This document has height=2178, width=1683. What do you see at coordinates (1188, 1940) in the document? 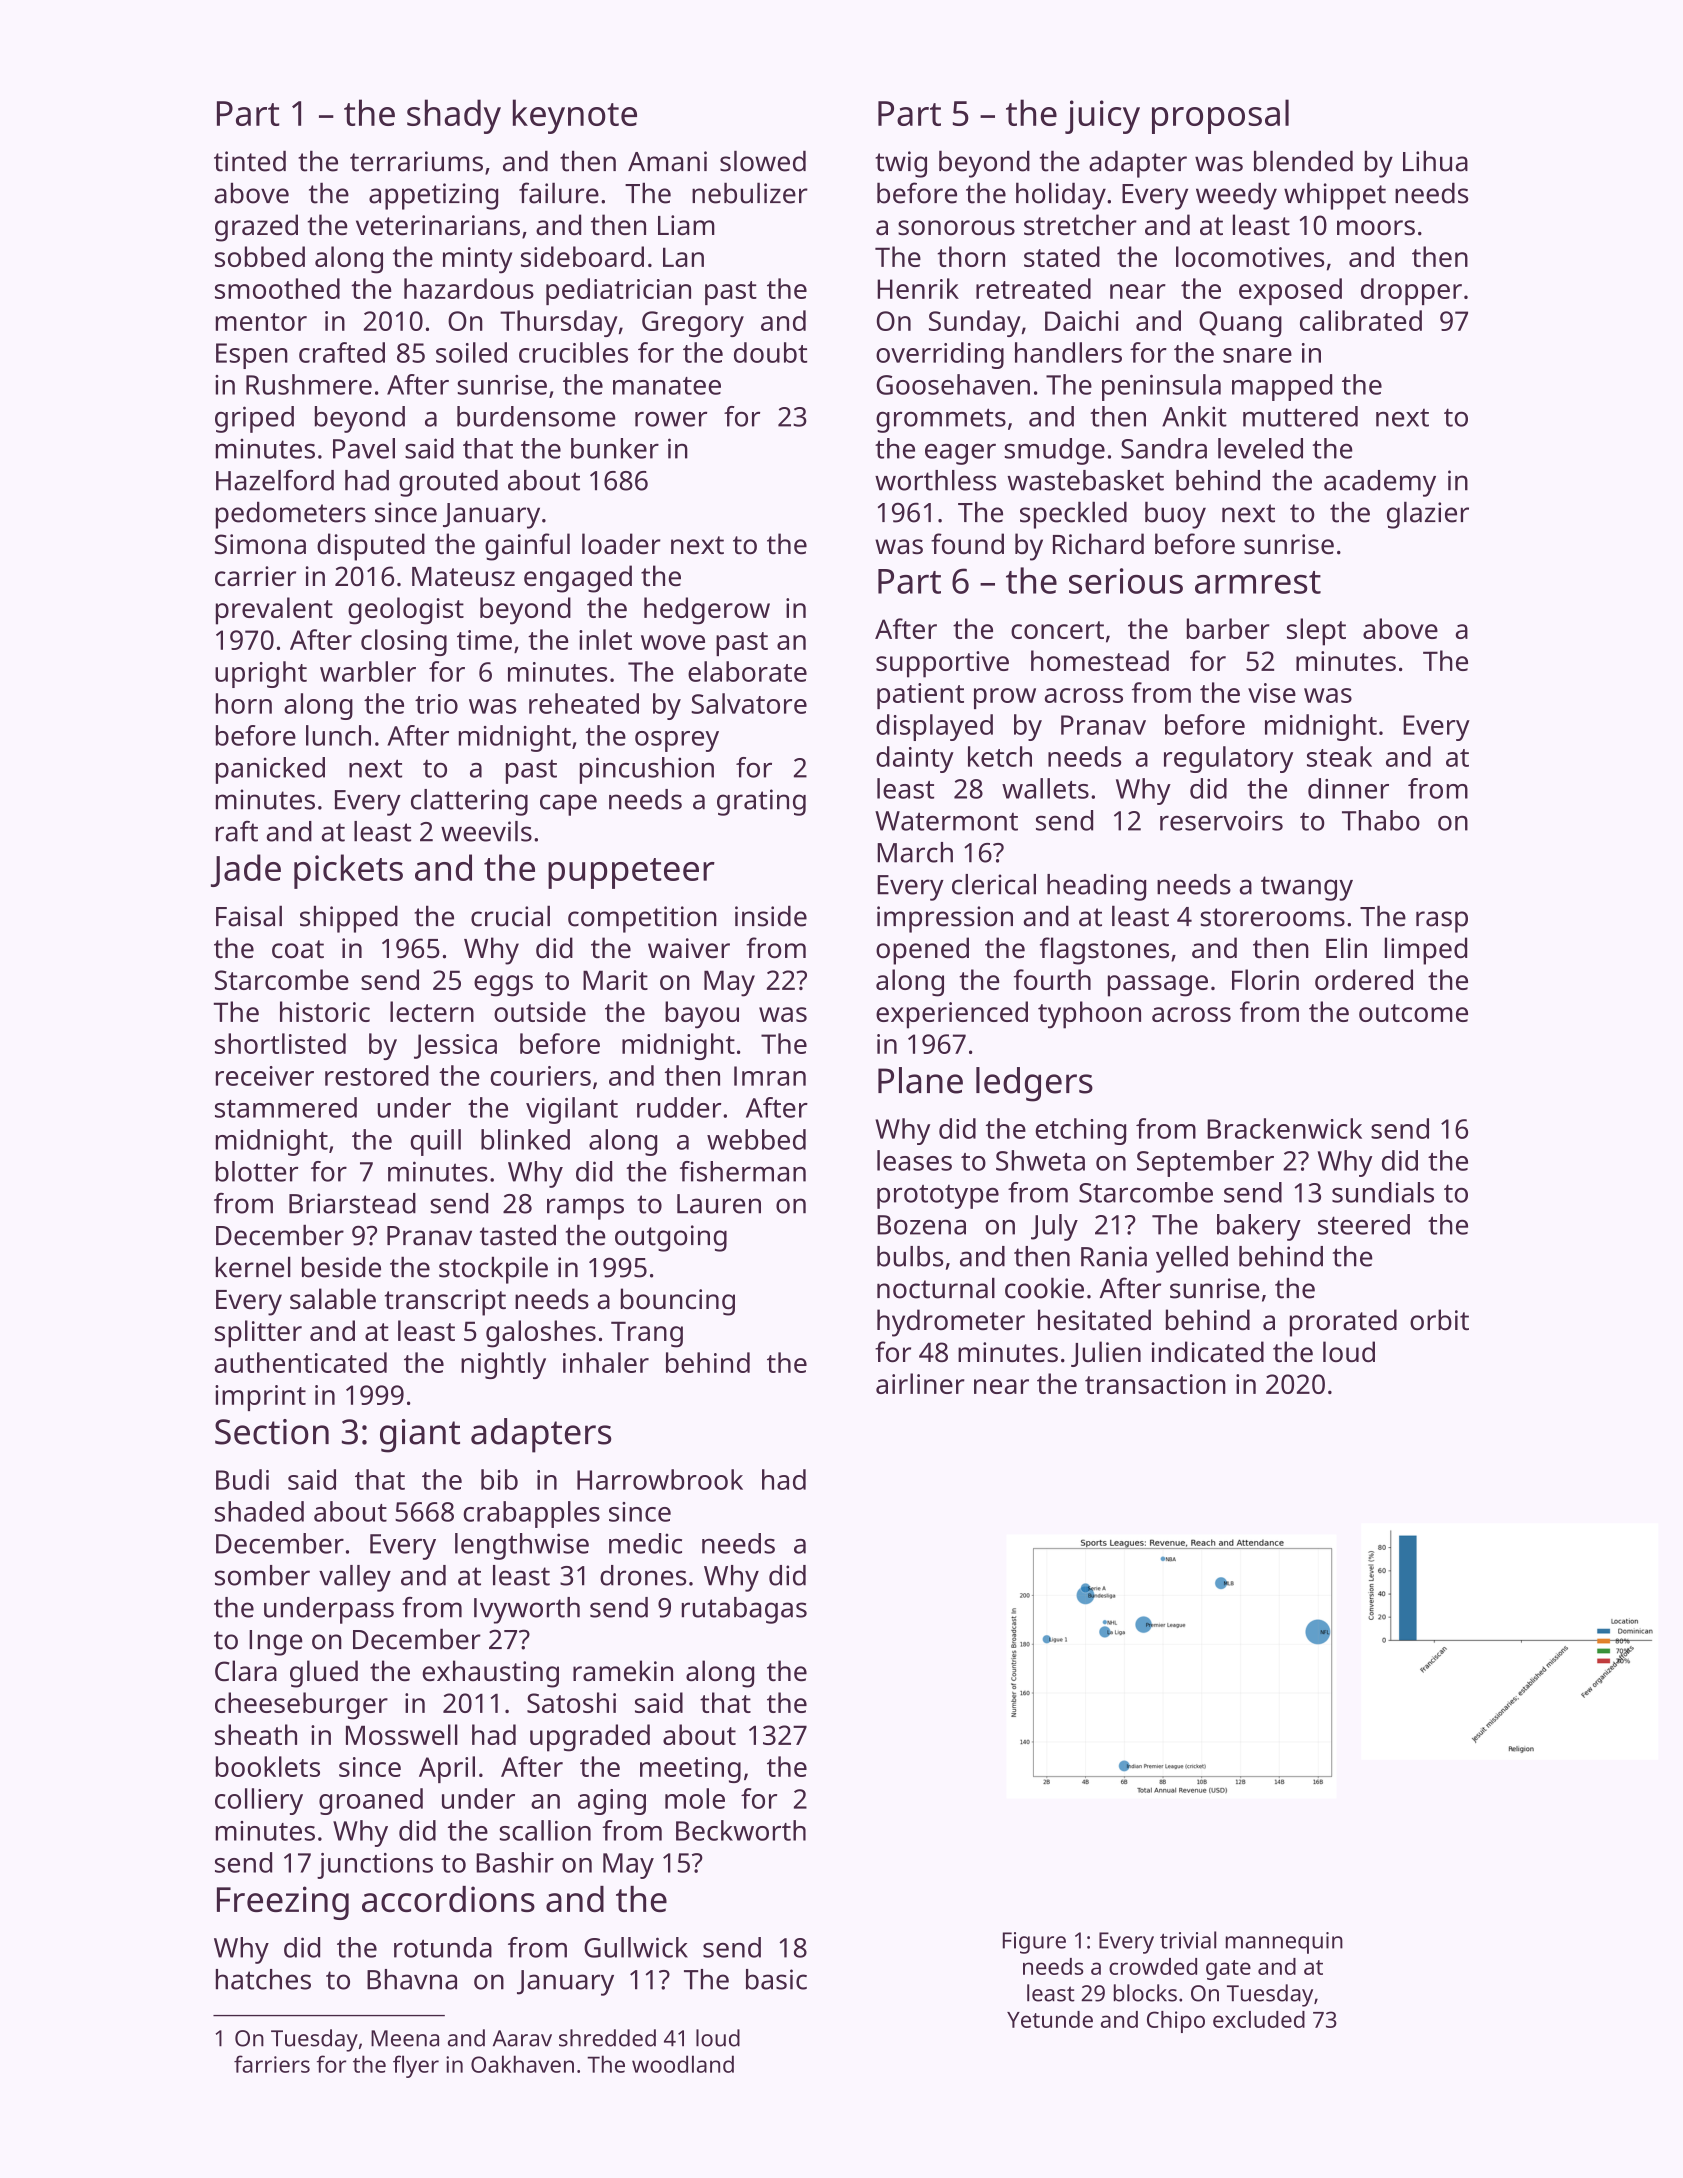
I see `trivial` at bounding box center [1188, 1940].
